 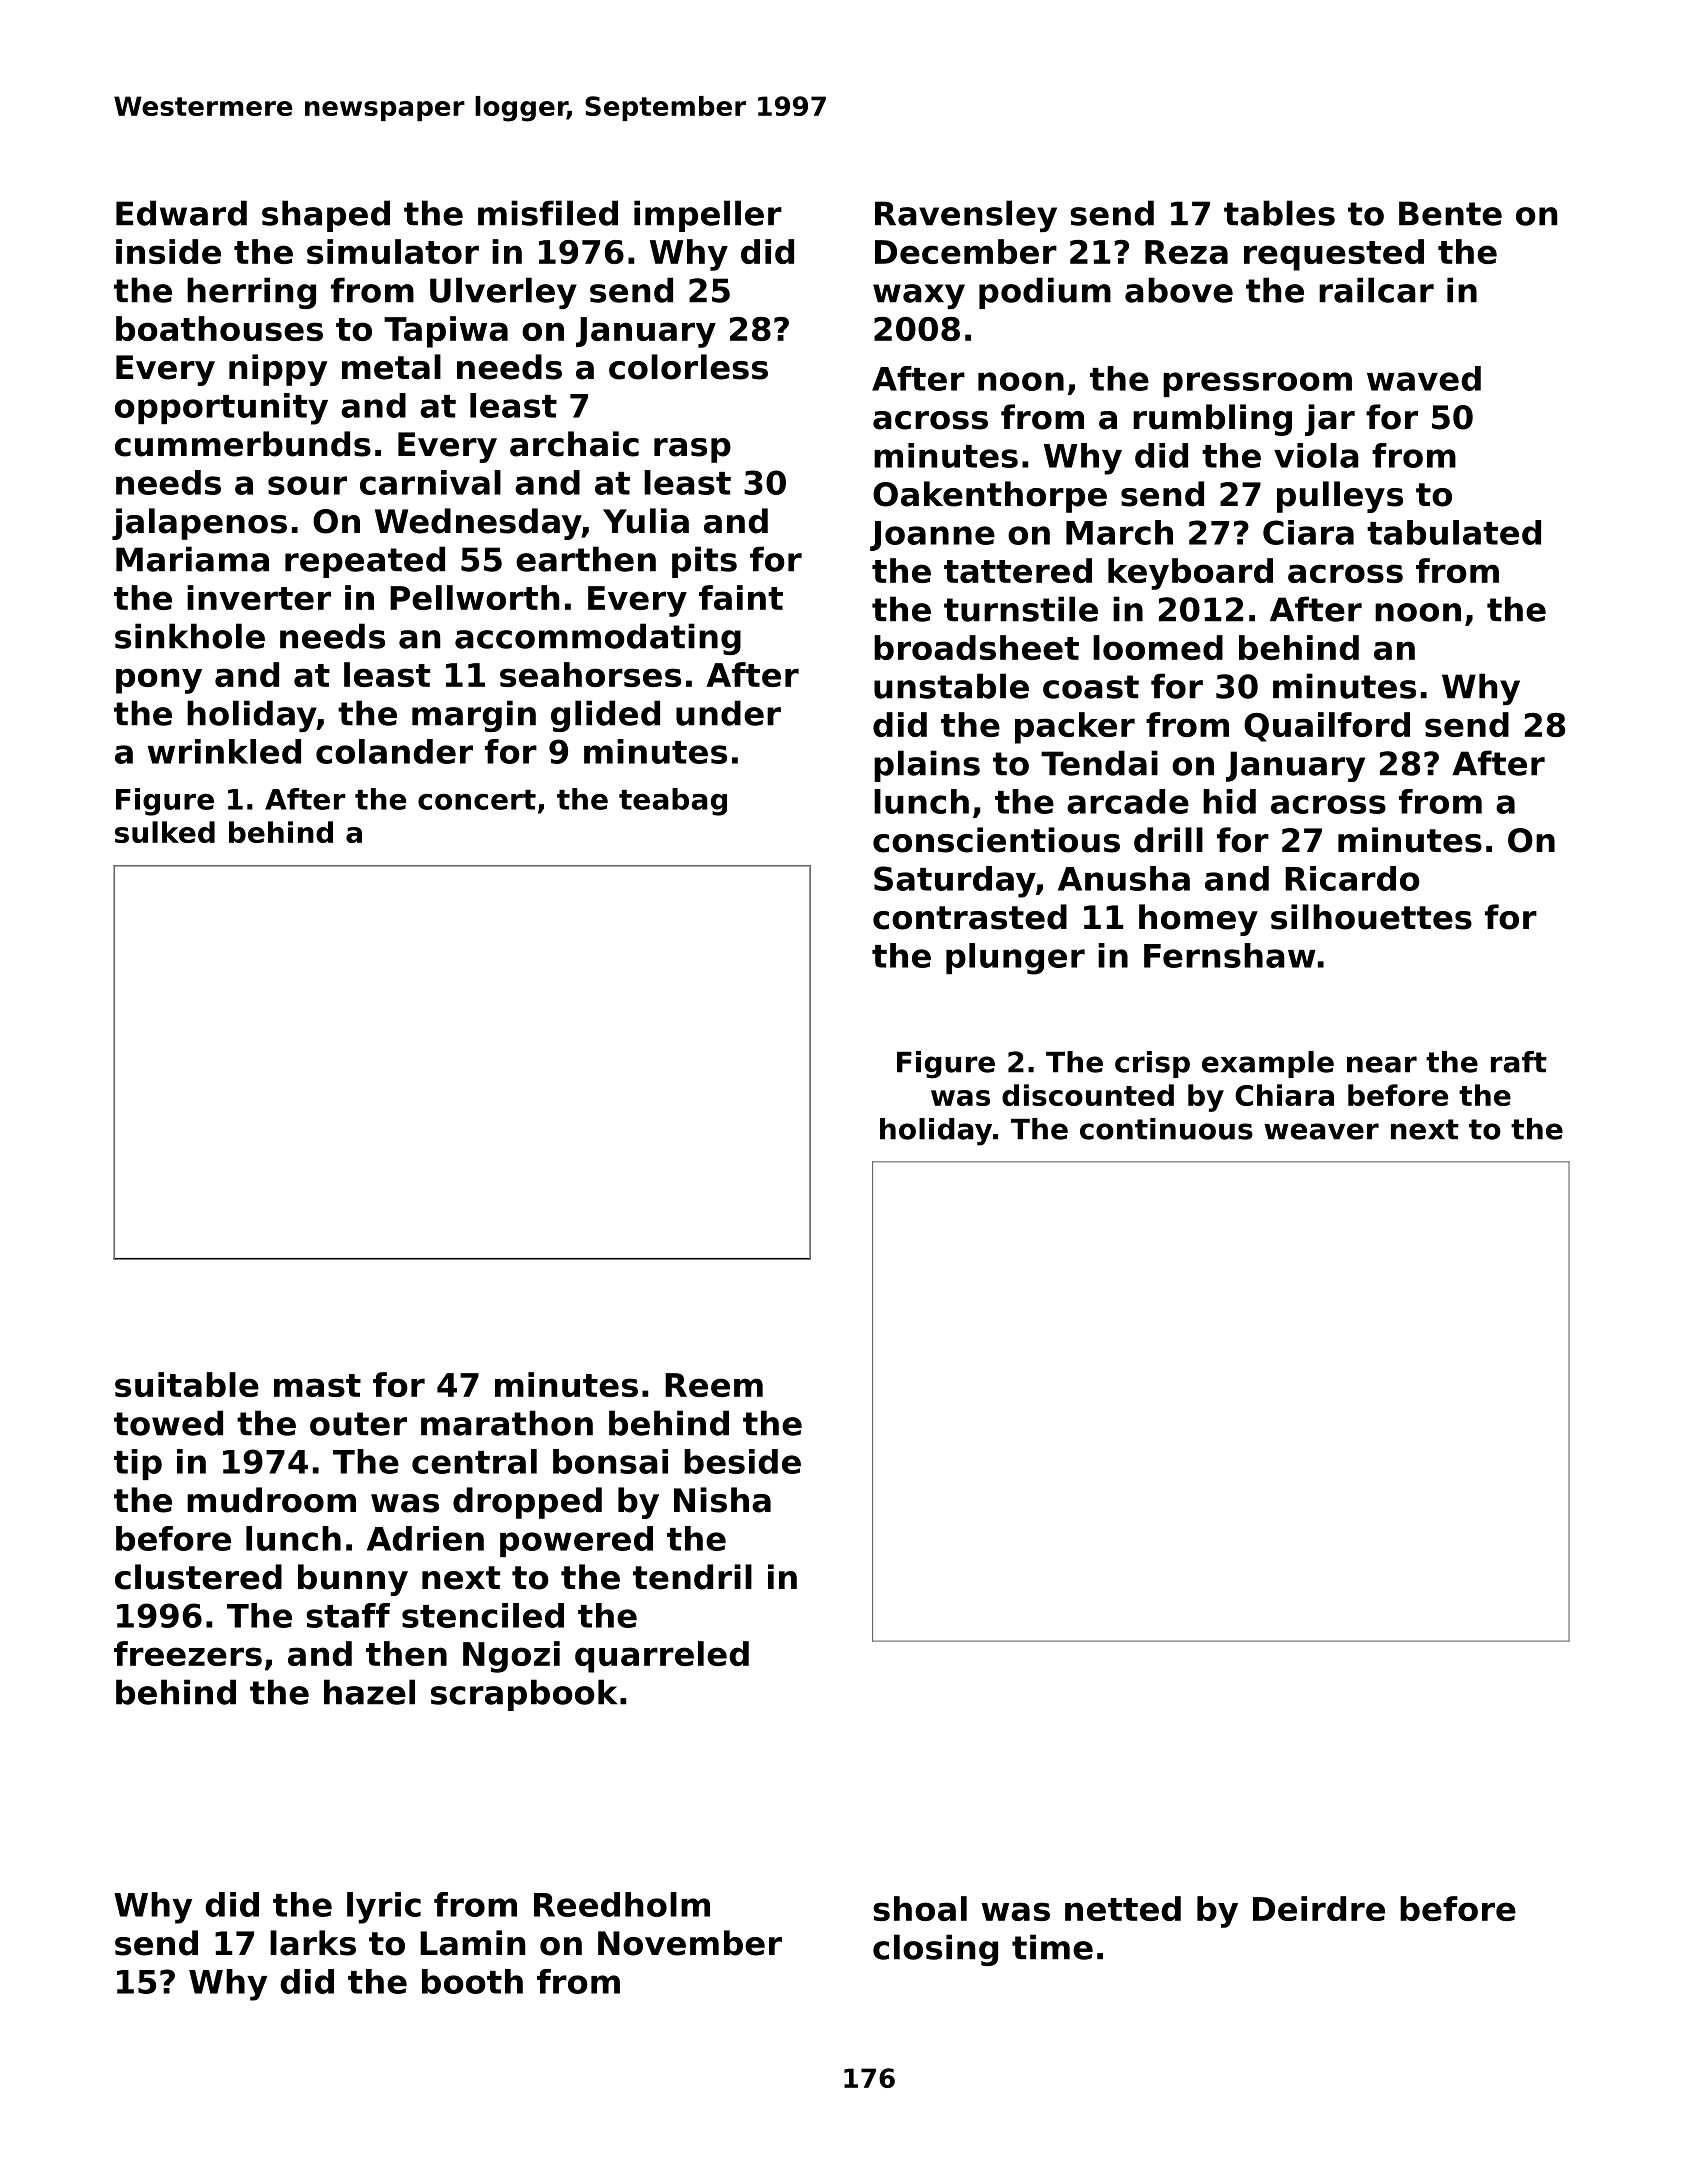 What do you see at coordinates (951, 686) in the screenshot?
I see `unstable` at bounding box center [951, 686].
